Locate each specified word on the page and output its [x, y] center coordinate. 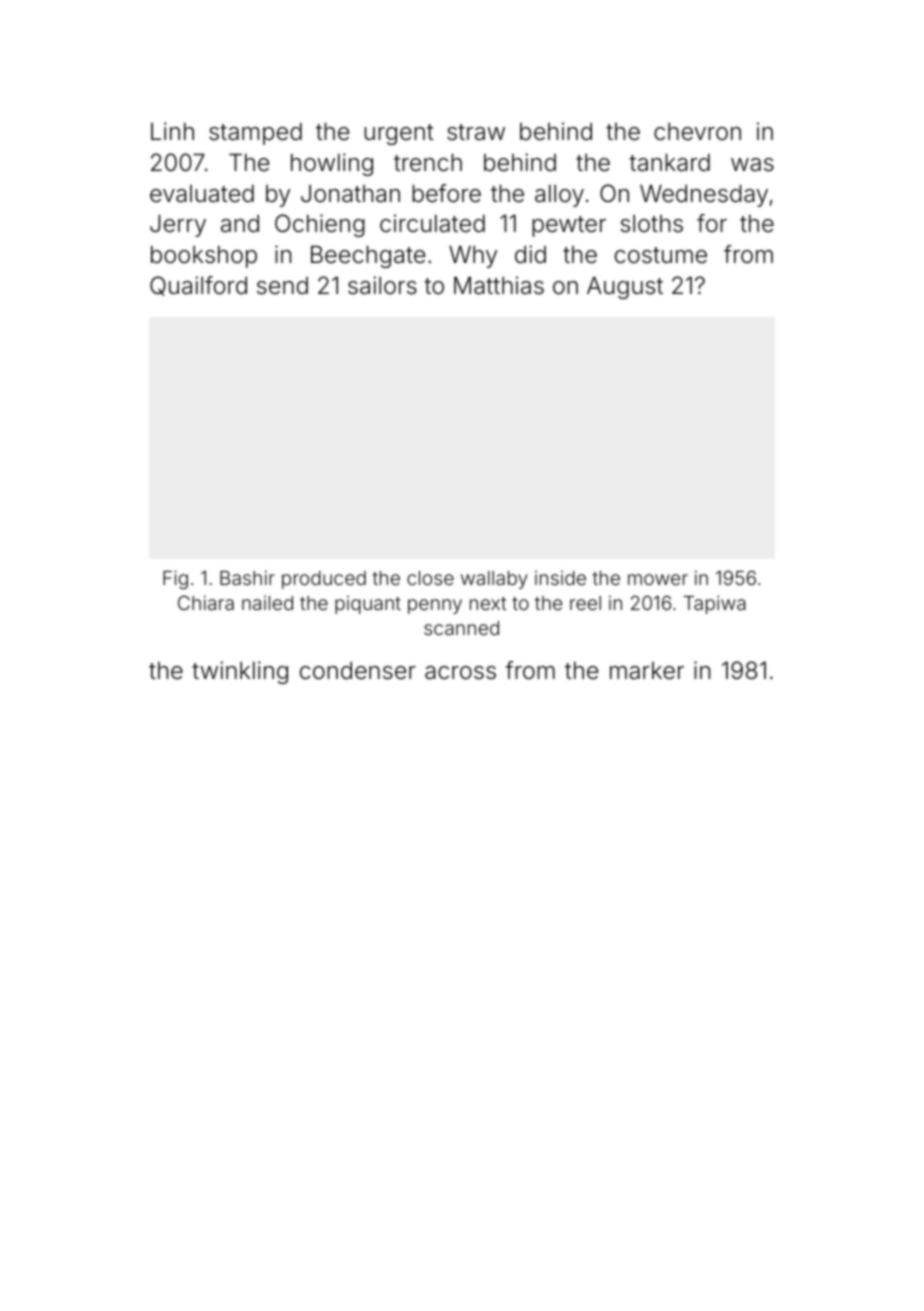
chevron [697, 132]
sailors [382, 285]
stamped [255, 134]
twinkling [240, 672]
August [625, 288]
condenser [358, 671]
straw [476, 132]
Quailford [198, 286]
